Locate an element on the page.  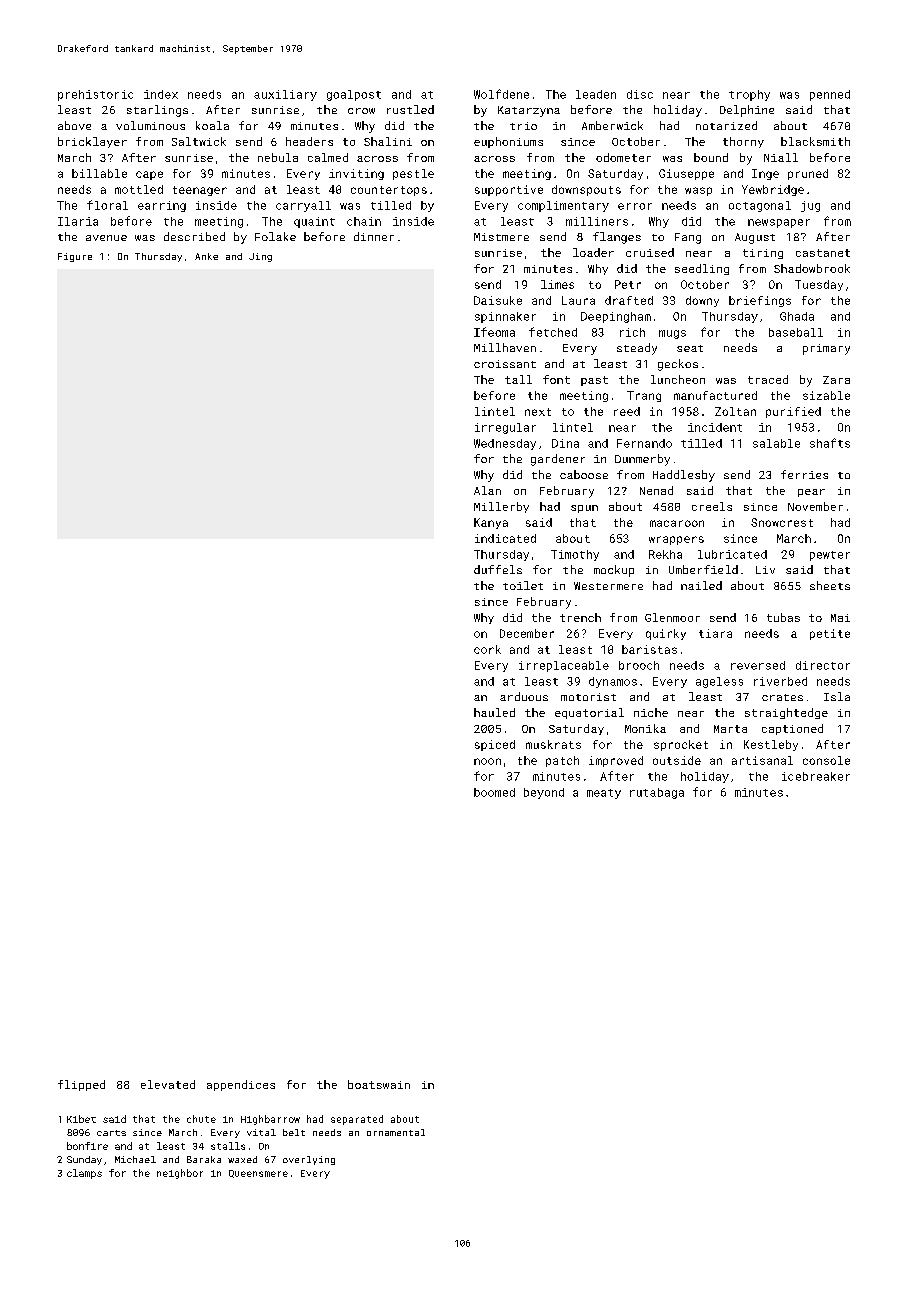
boatswain is located at coordinates (379, 1084).
